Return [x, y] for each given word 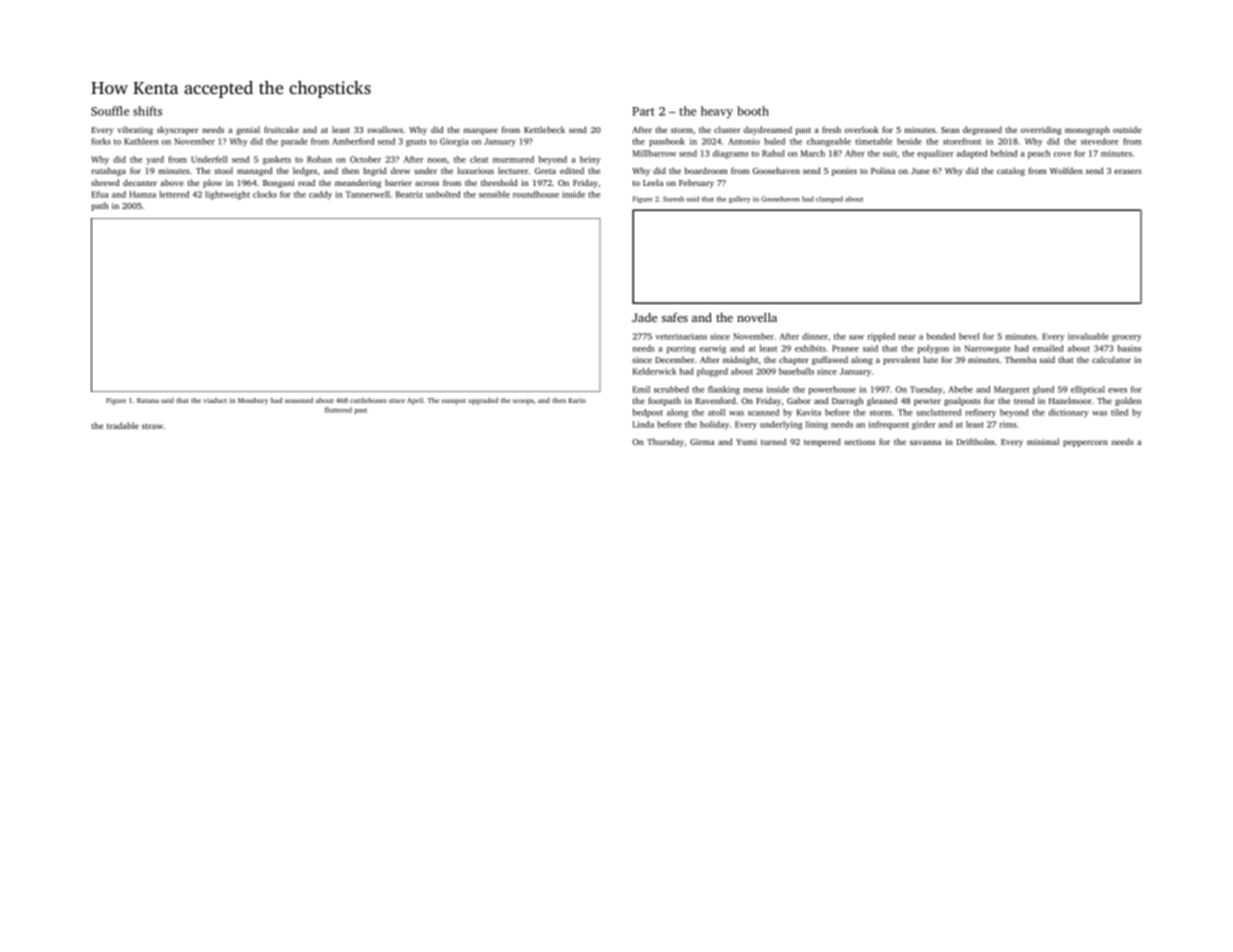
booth [753, 111]
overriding [1041, 130]
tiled [1119, 412]
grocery [1127, 338]
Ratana [148, 400]
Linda [643, 424]
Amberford [353, 141]
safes [675, 317]
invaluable [1088, 336]
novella [757, 317]
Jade [644, 317]
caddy [320, 195]
